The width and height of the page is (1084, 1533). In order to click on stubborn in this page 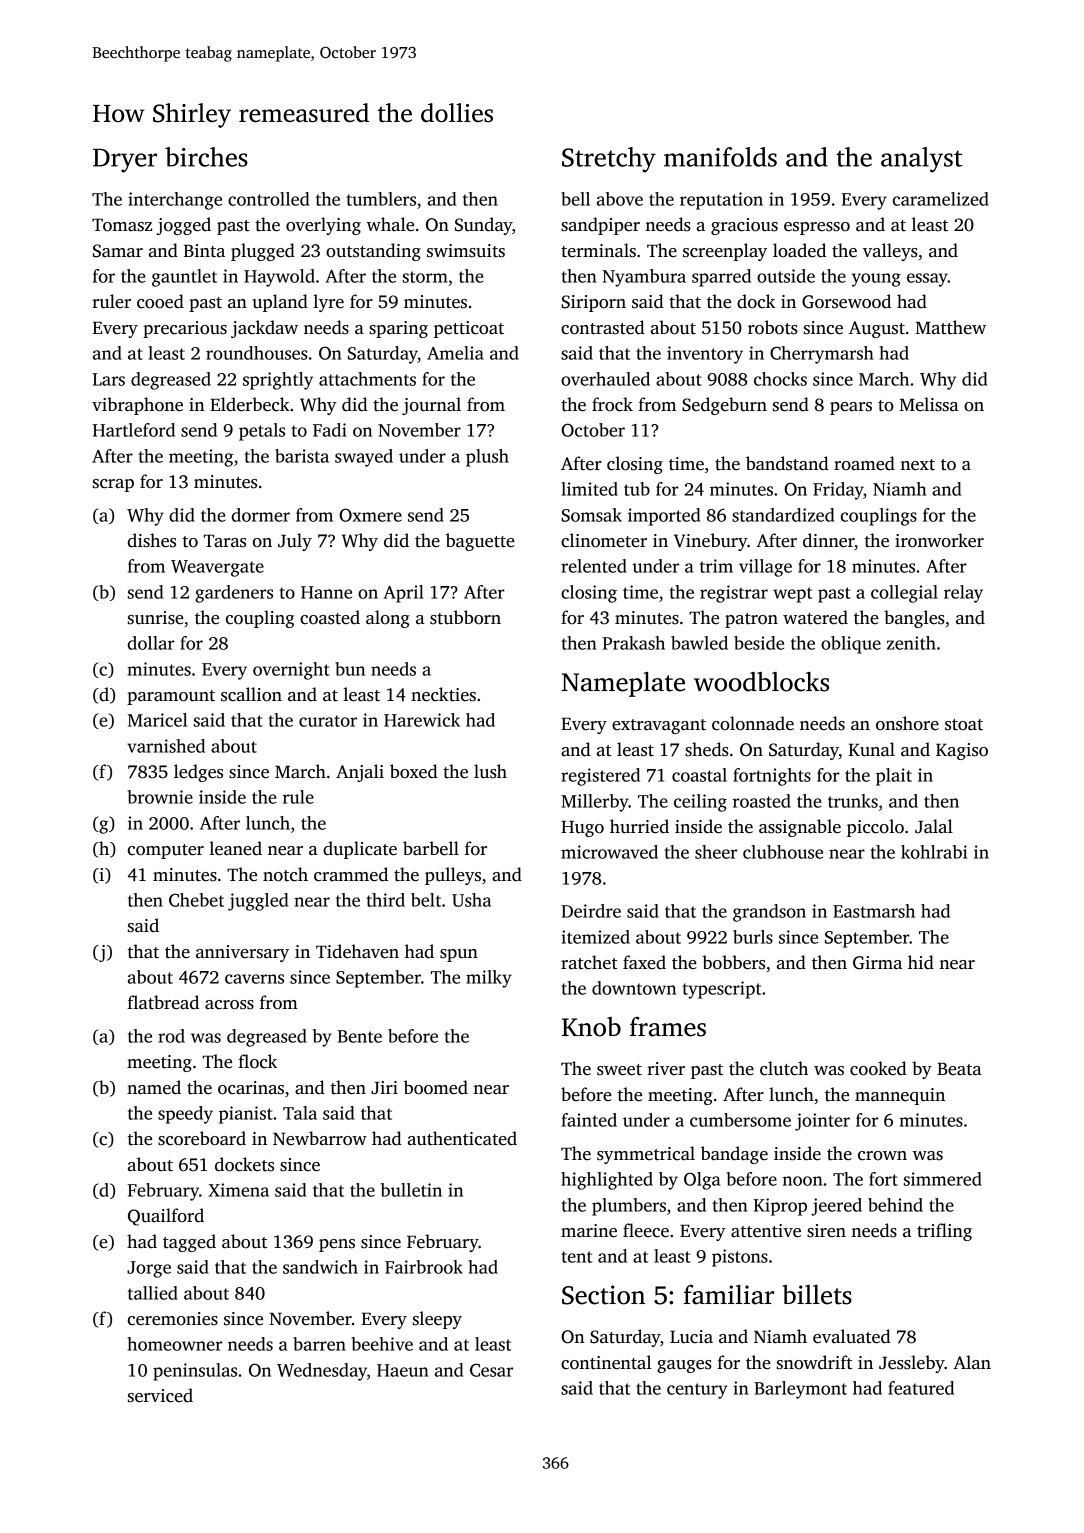, I will do `click(465, 617)`.
